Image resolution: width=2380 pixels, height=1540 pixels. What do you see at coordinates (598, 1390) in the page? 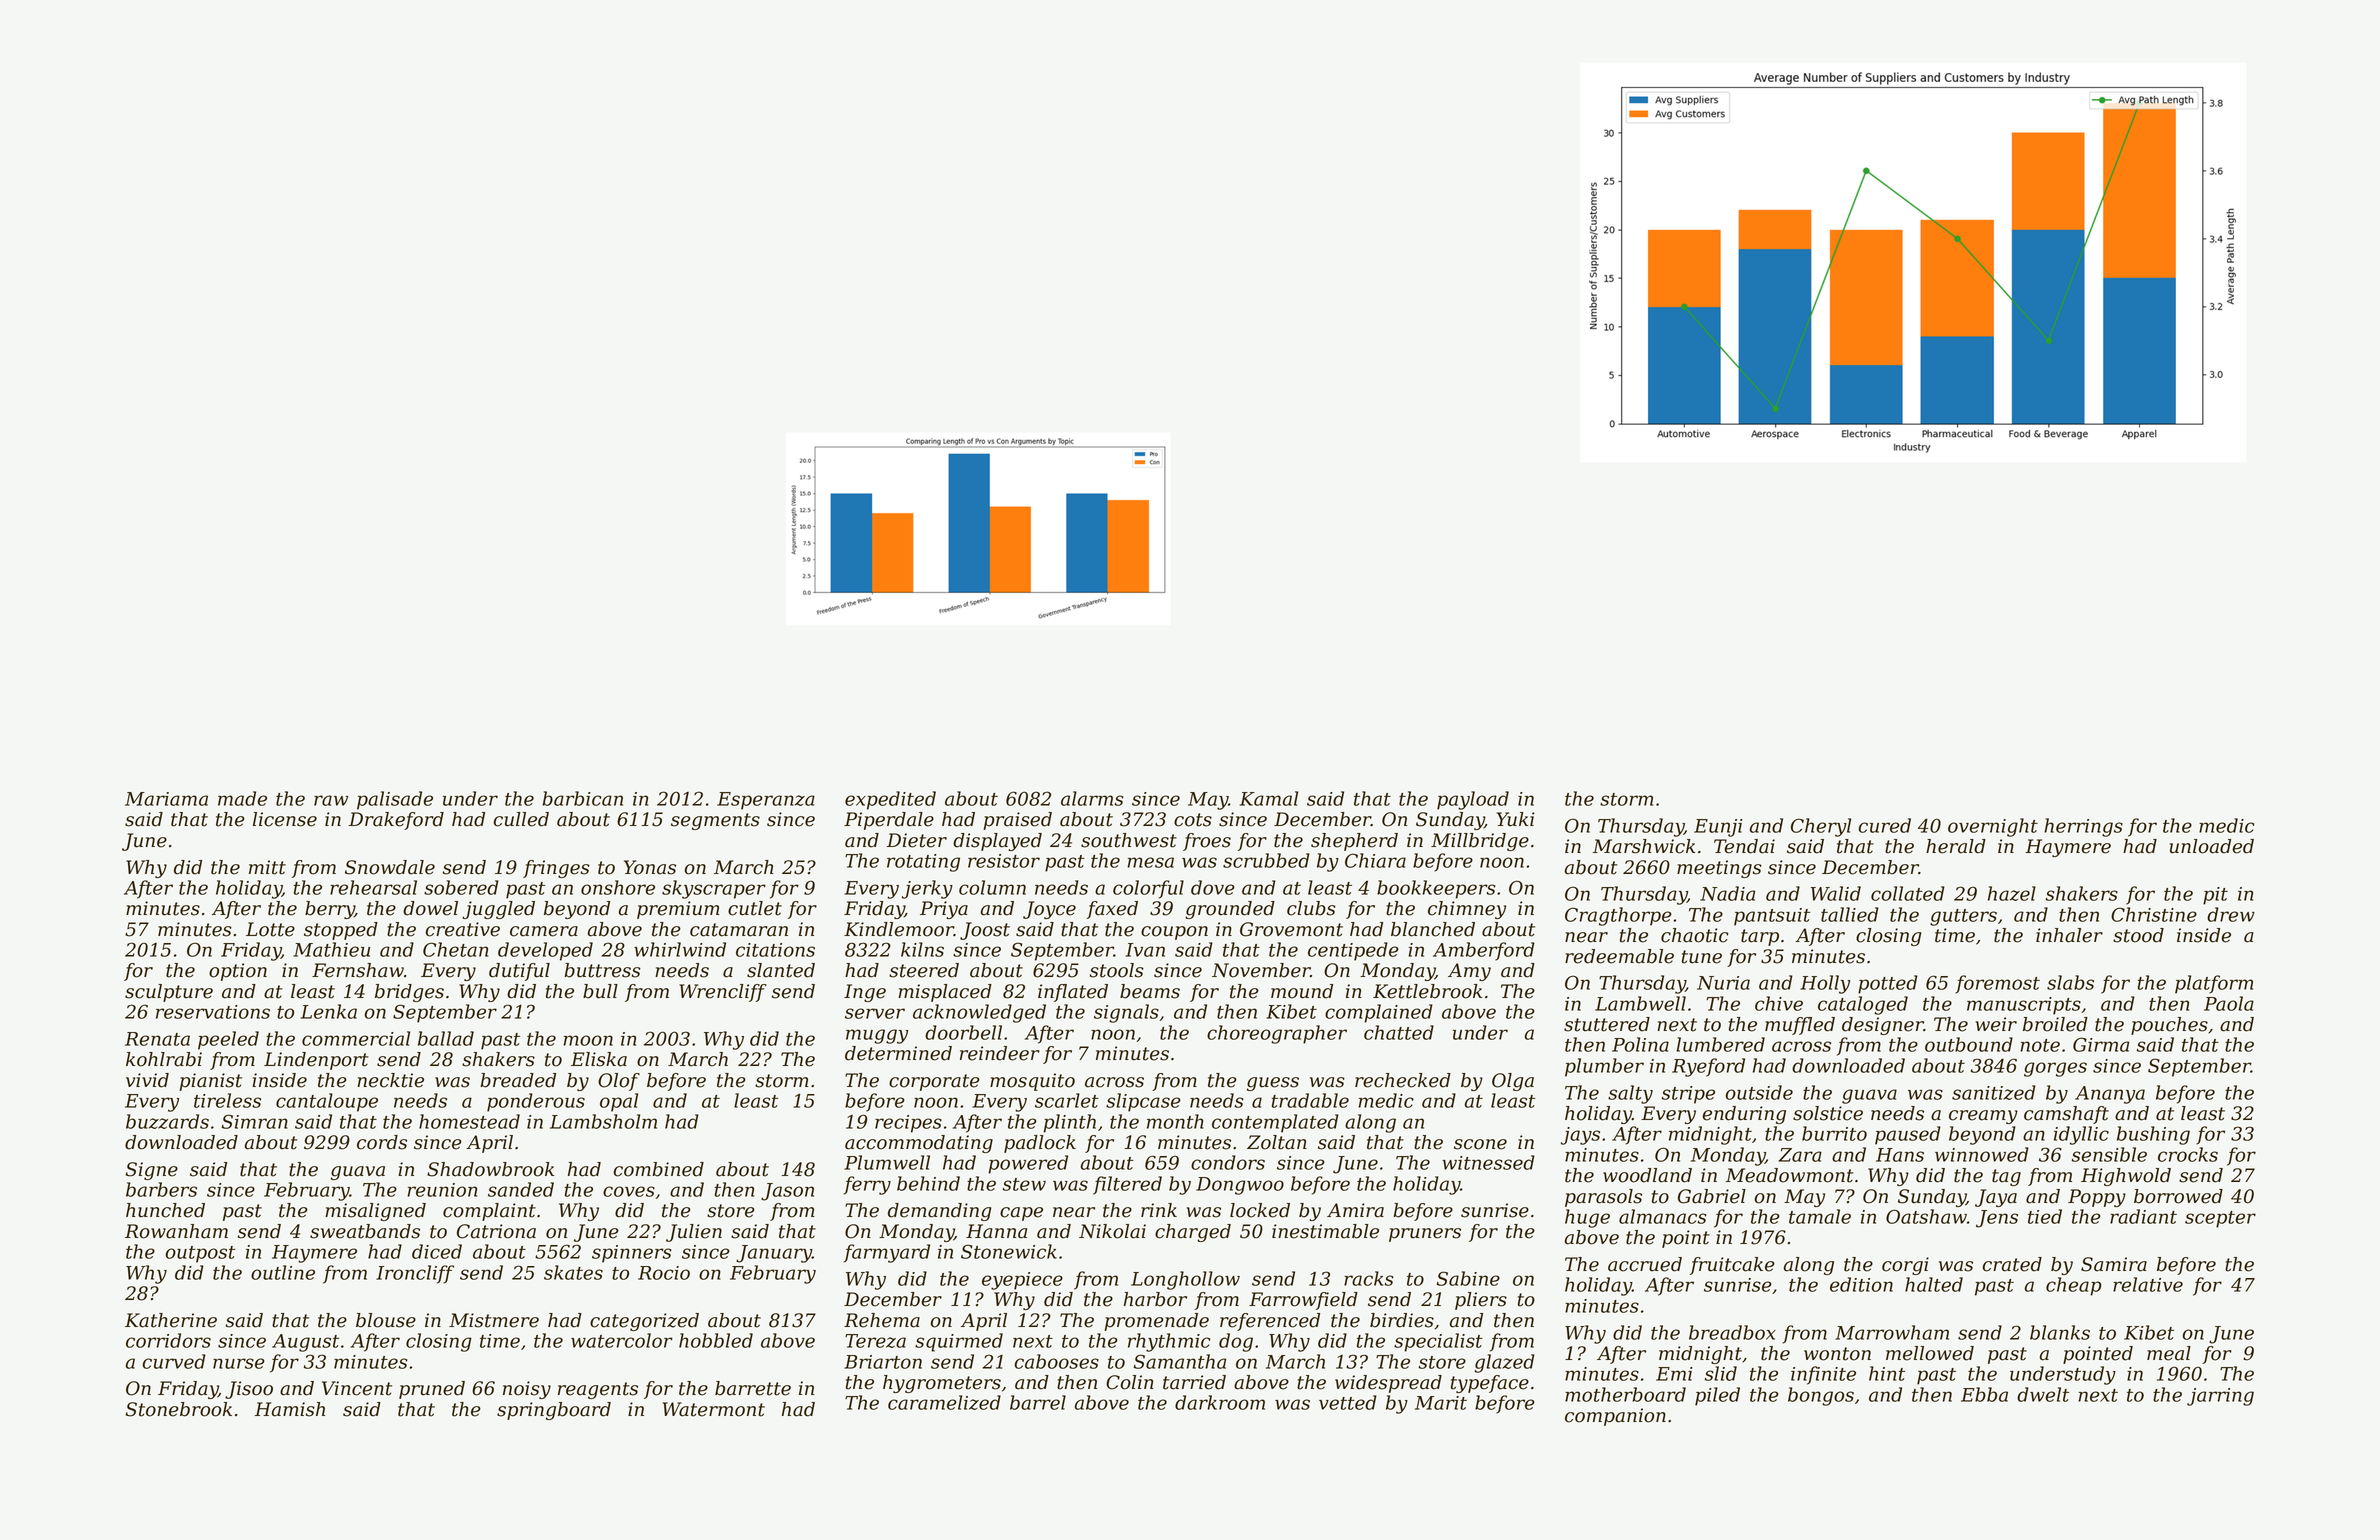
I see `reagents` at bounding box center [598, 1390].
